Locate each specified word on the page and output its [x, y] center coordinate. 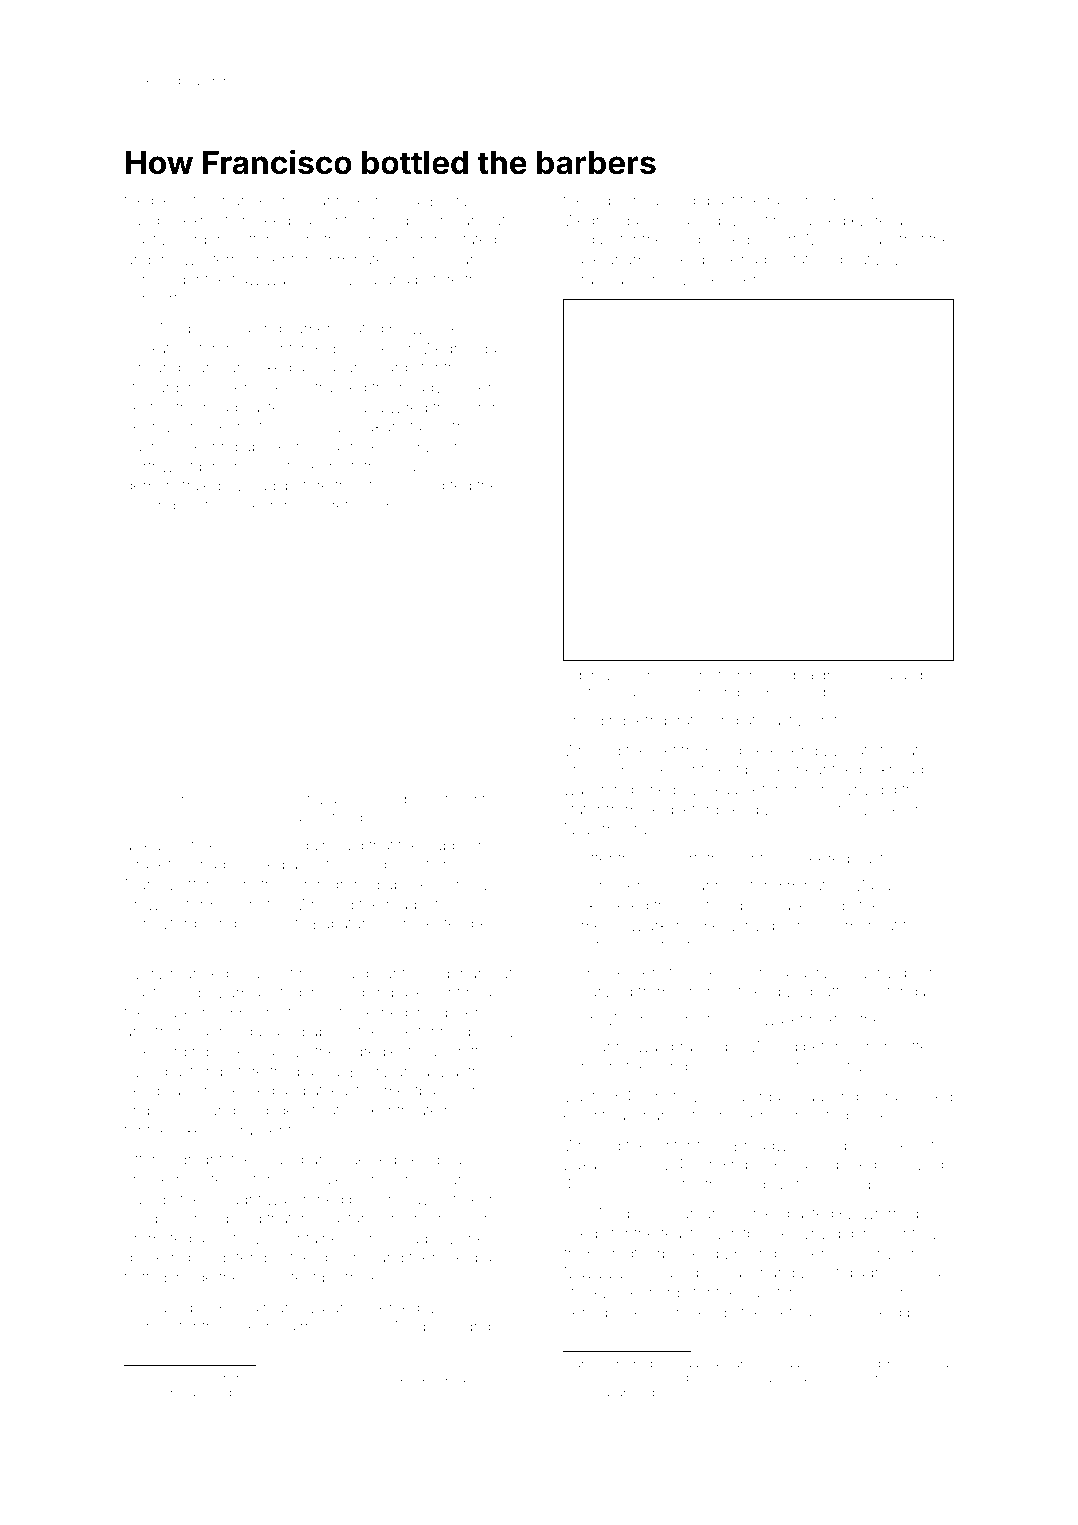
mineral [873, 675]
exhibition [216, 220]
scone [436, 221]
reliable [900, 220]
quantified [629, 1393]
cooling [150, 507]
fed [460, 485]
